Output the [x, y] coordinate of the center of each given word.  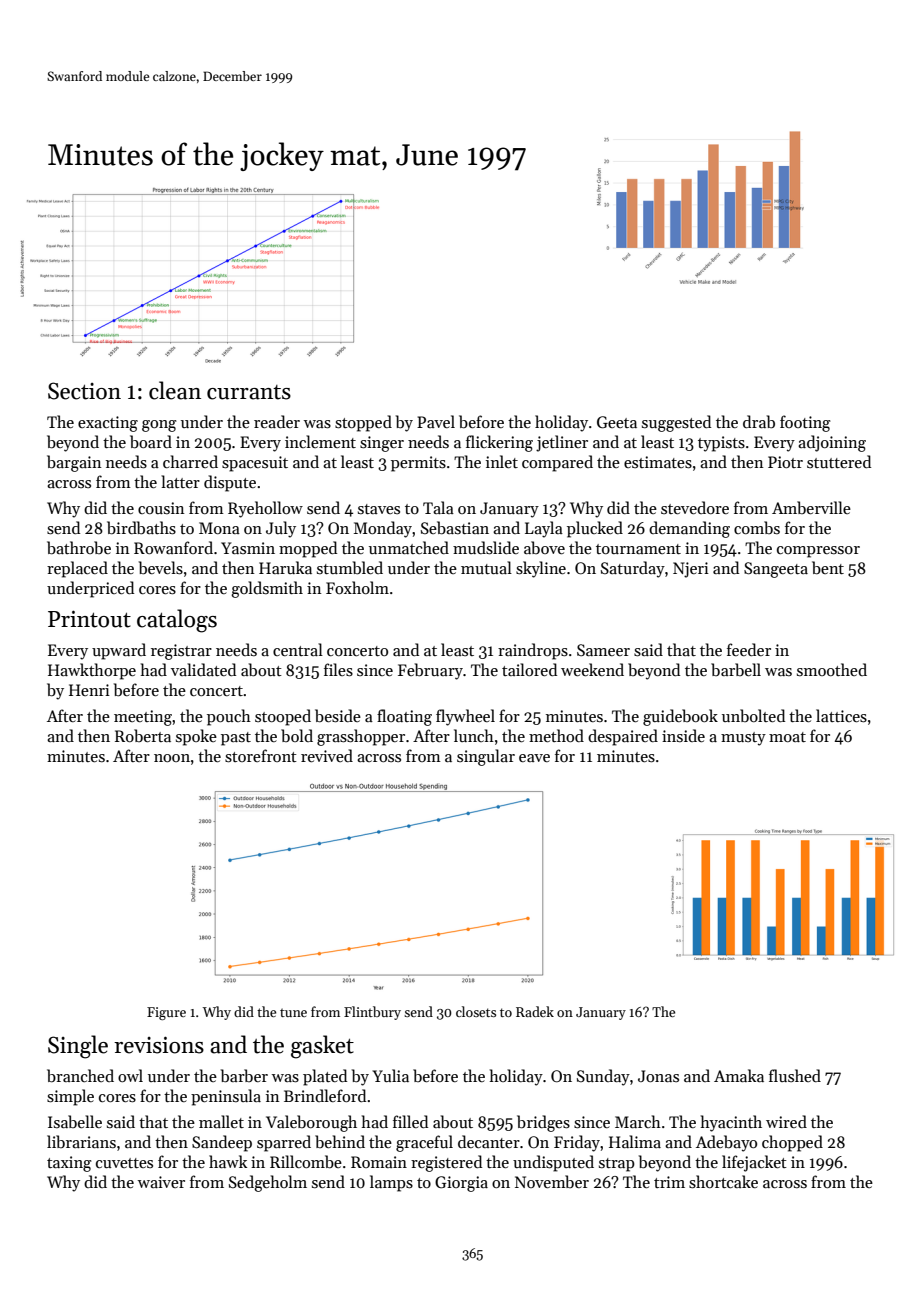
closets [476, 1011]
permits [418, 464]
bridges [543, 1123]
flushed [795, 1075]
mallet [221, 1121]
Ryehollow [265, 509]
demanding [689, 529]
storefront [261, 756]
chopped [792, 1143]
